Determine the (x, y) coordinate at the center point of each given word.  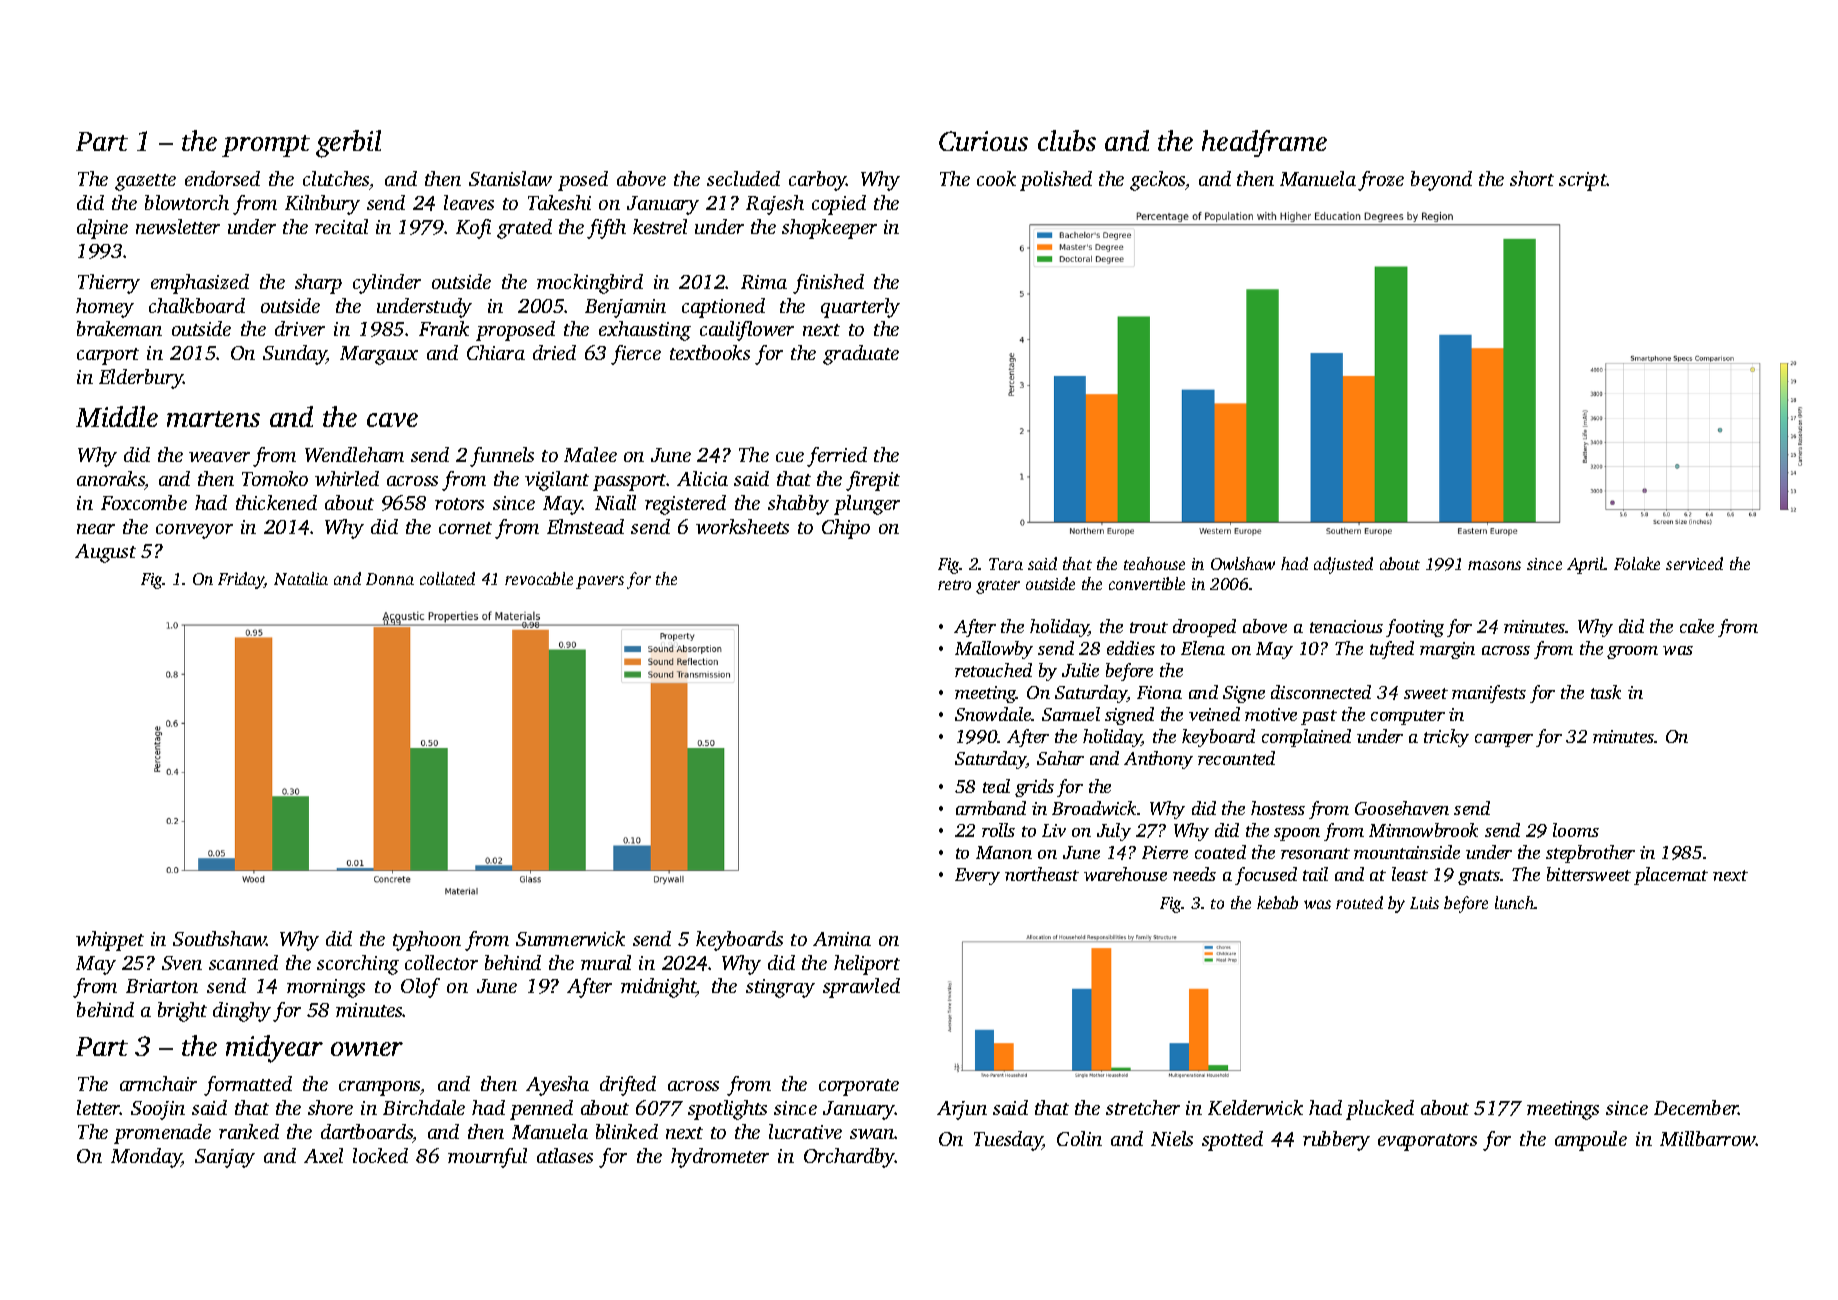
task (1606, 692)
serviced (1694, 563)
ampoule (1591, 1141)
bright (182, 1012)
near (96, 529)
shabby (798, 505)
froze (1381, 181)
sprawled (861, 988)
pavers (600, 582)
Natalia (301, 578)
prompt (266, 146)
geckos (1158, 181)
